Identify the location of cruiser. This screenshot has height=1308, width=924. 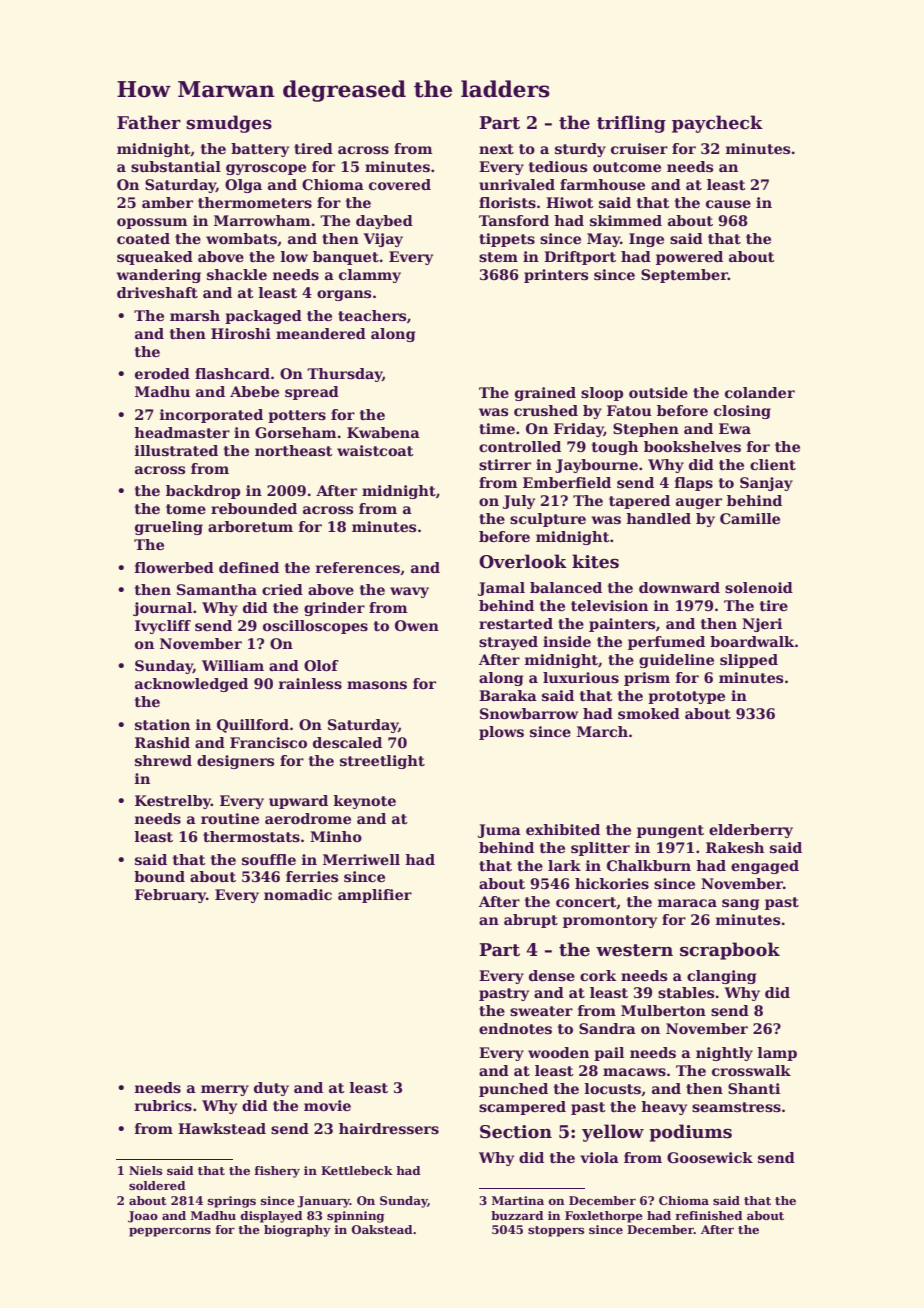
(639, 148).
